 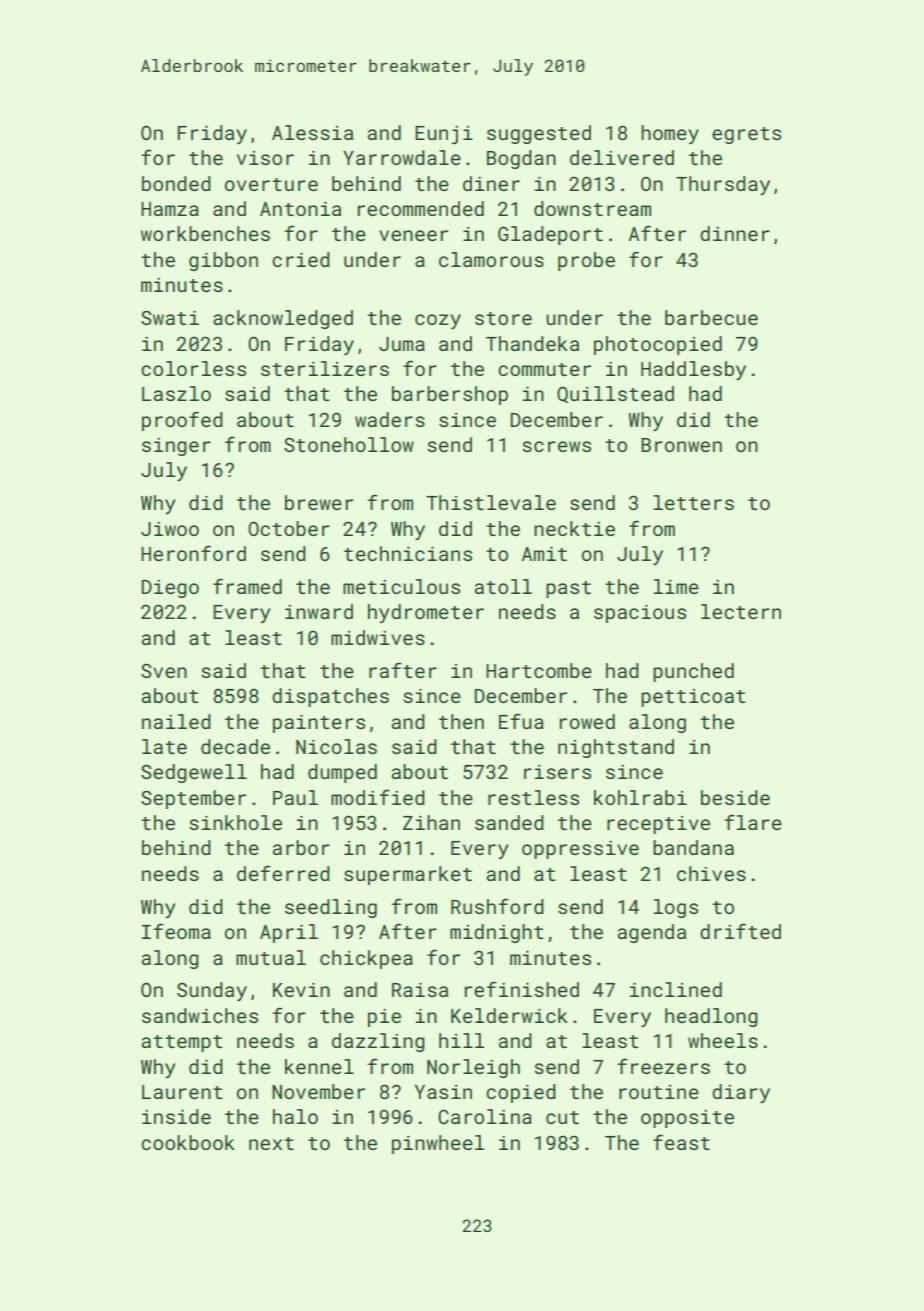 What do you see at coordinates (586, 261) in the screenshot?
I see `probe` at bounding box center [586, 261].
